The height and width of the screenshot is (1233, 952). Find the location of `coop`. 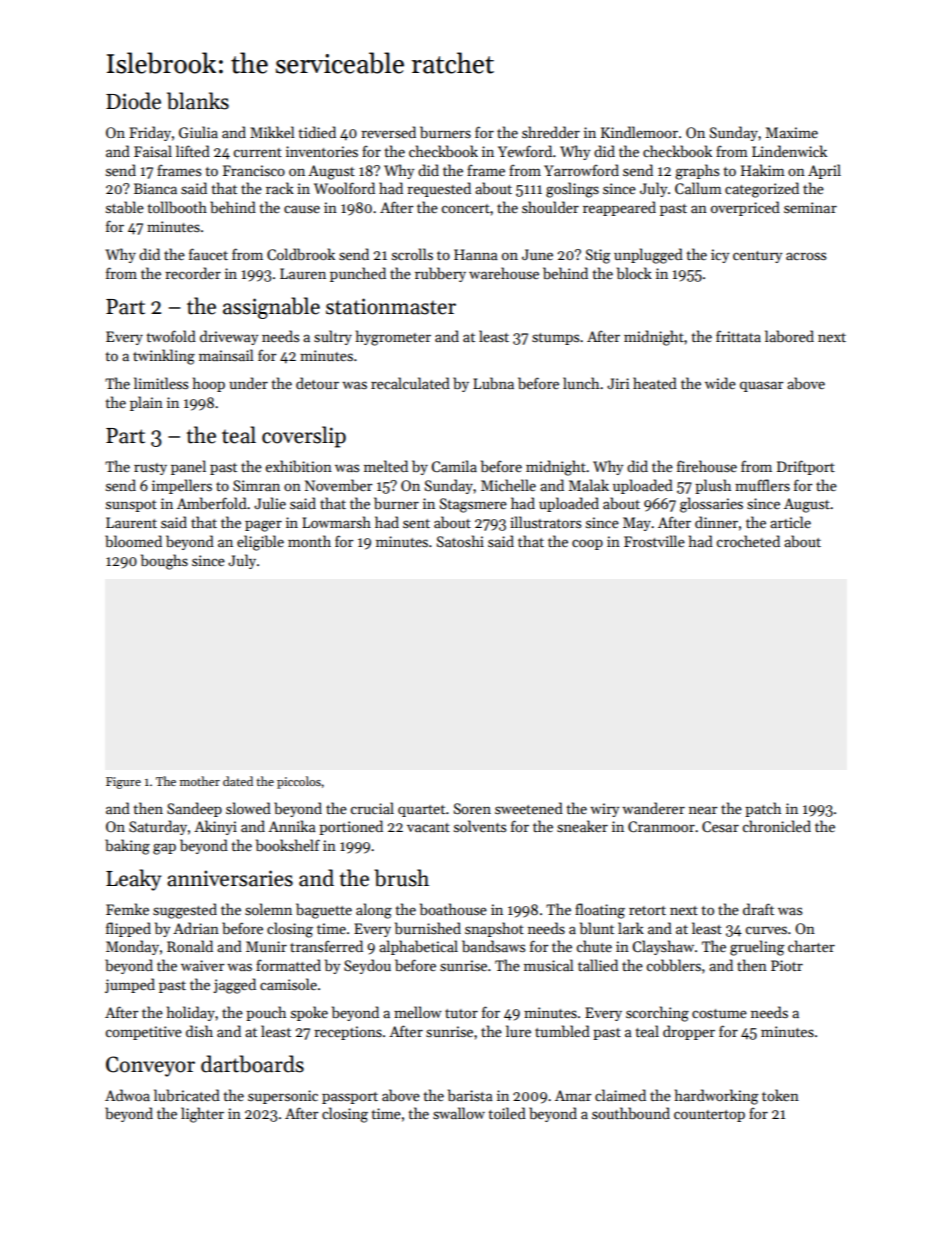

coop is located at coordinates (587, 544).
